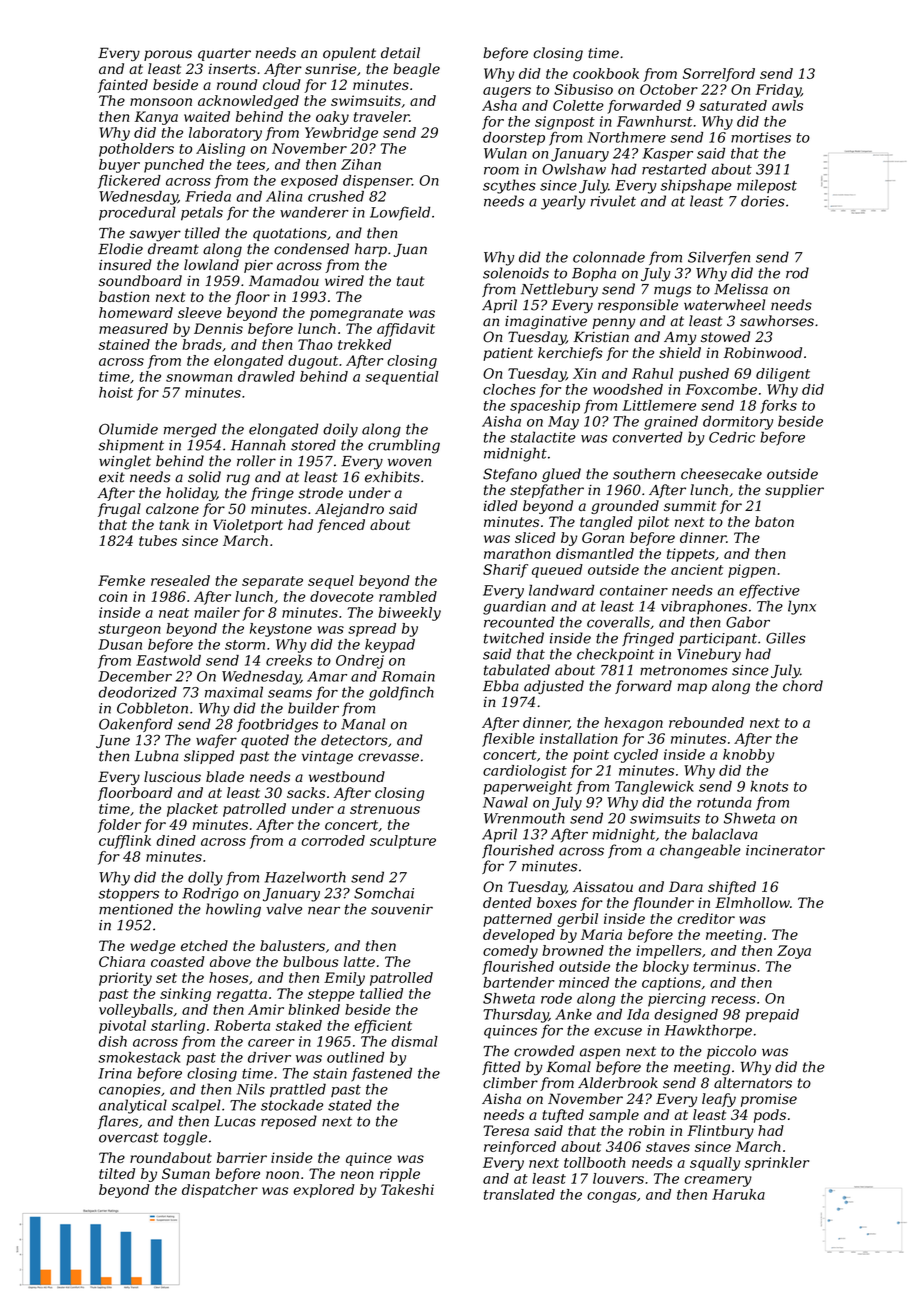  What do you see at coordinates (752, 902) in the document?
I see `Elmhollow` at bounding box center [752, 902].
